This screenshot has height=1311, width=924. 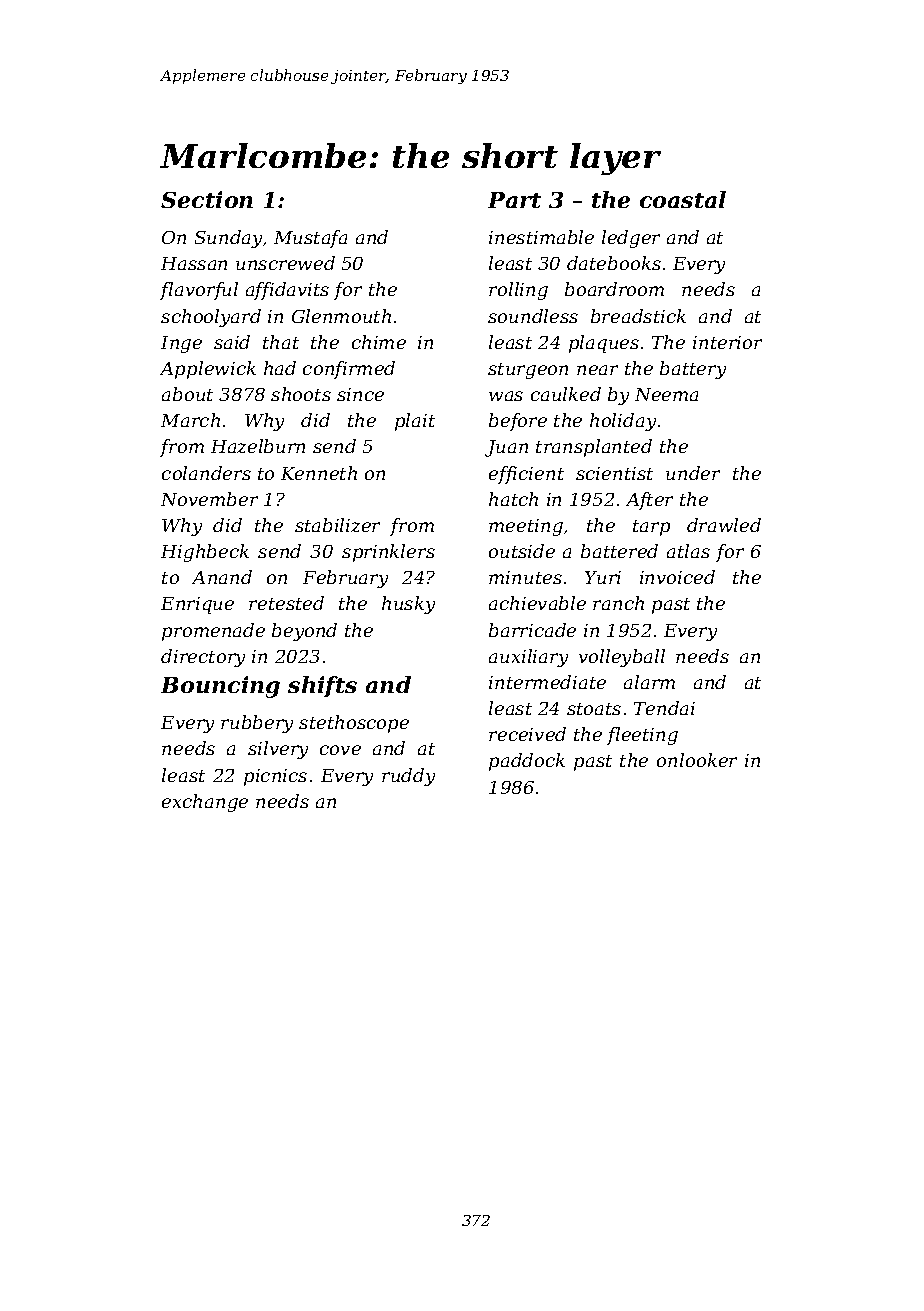 I want to click on invoiced, so click(x=677, y=577).
